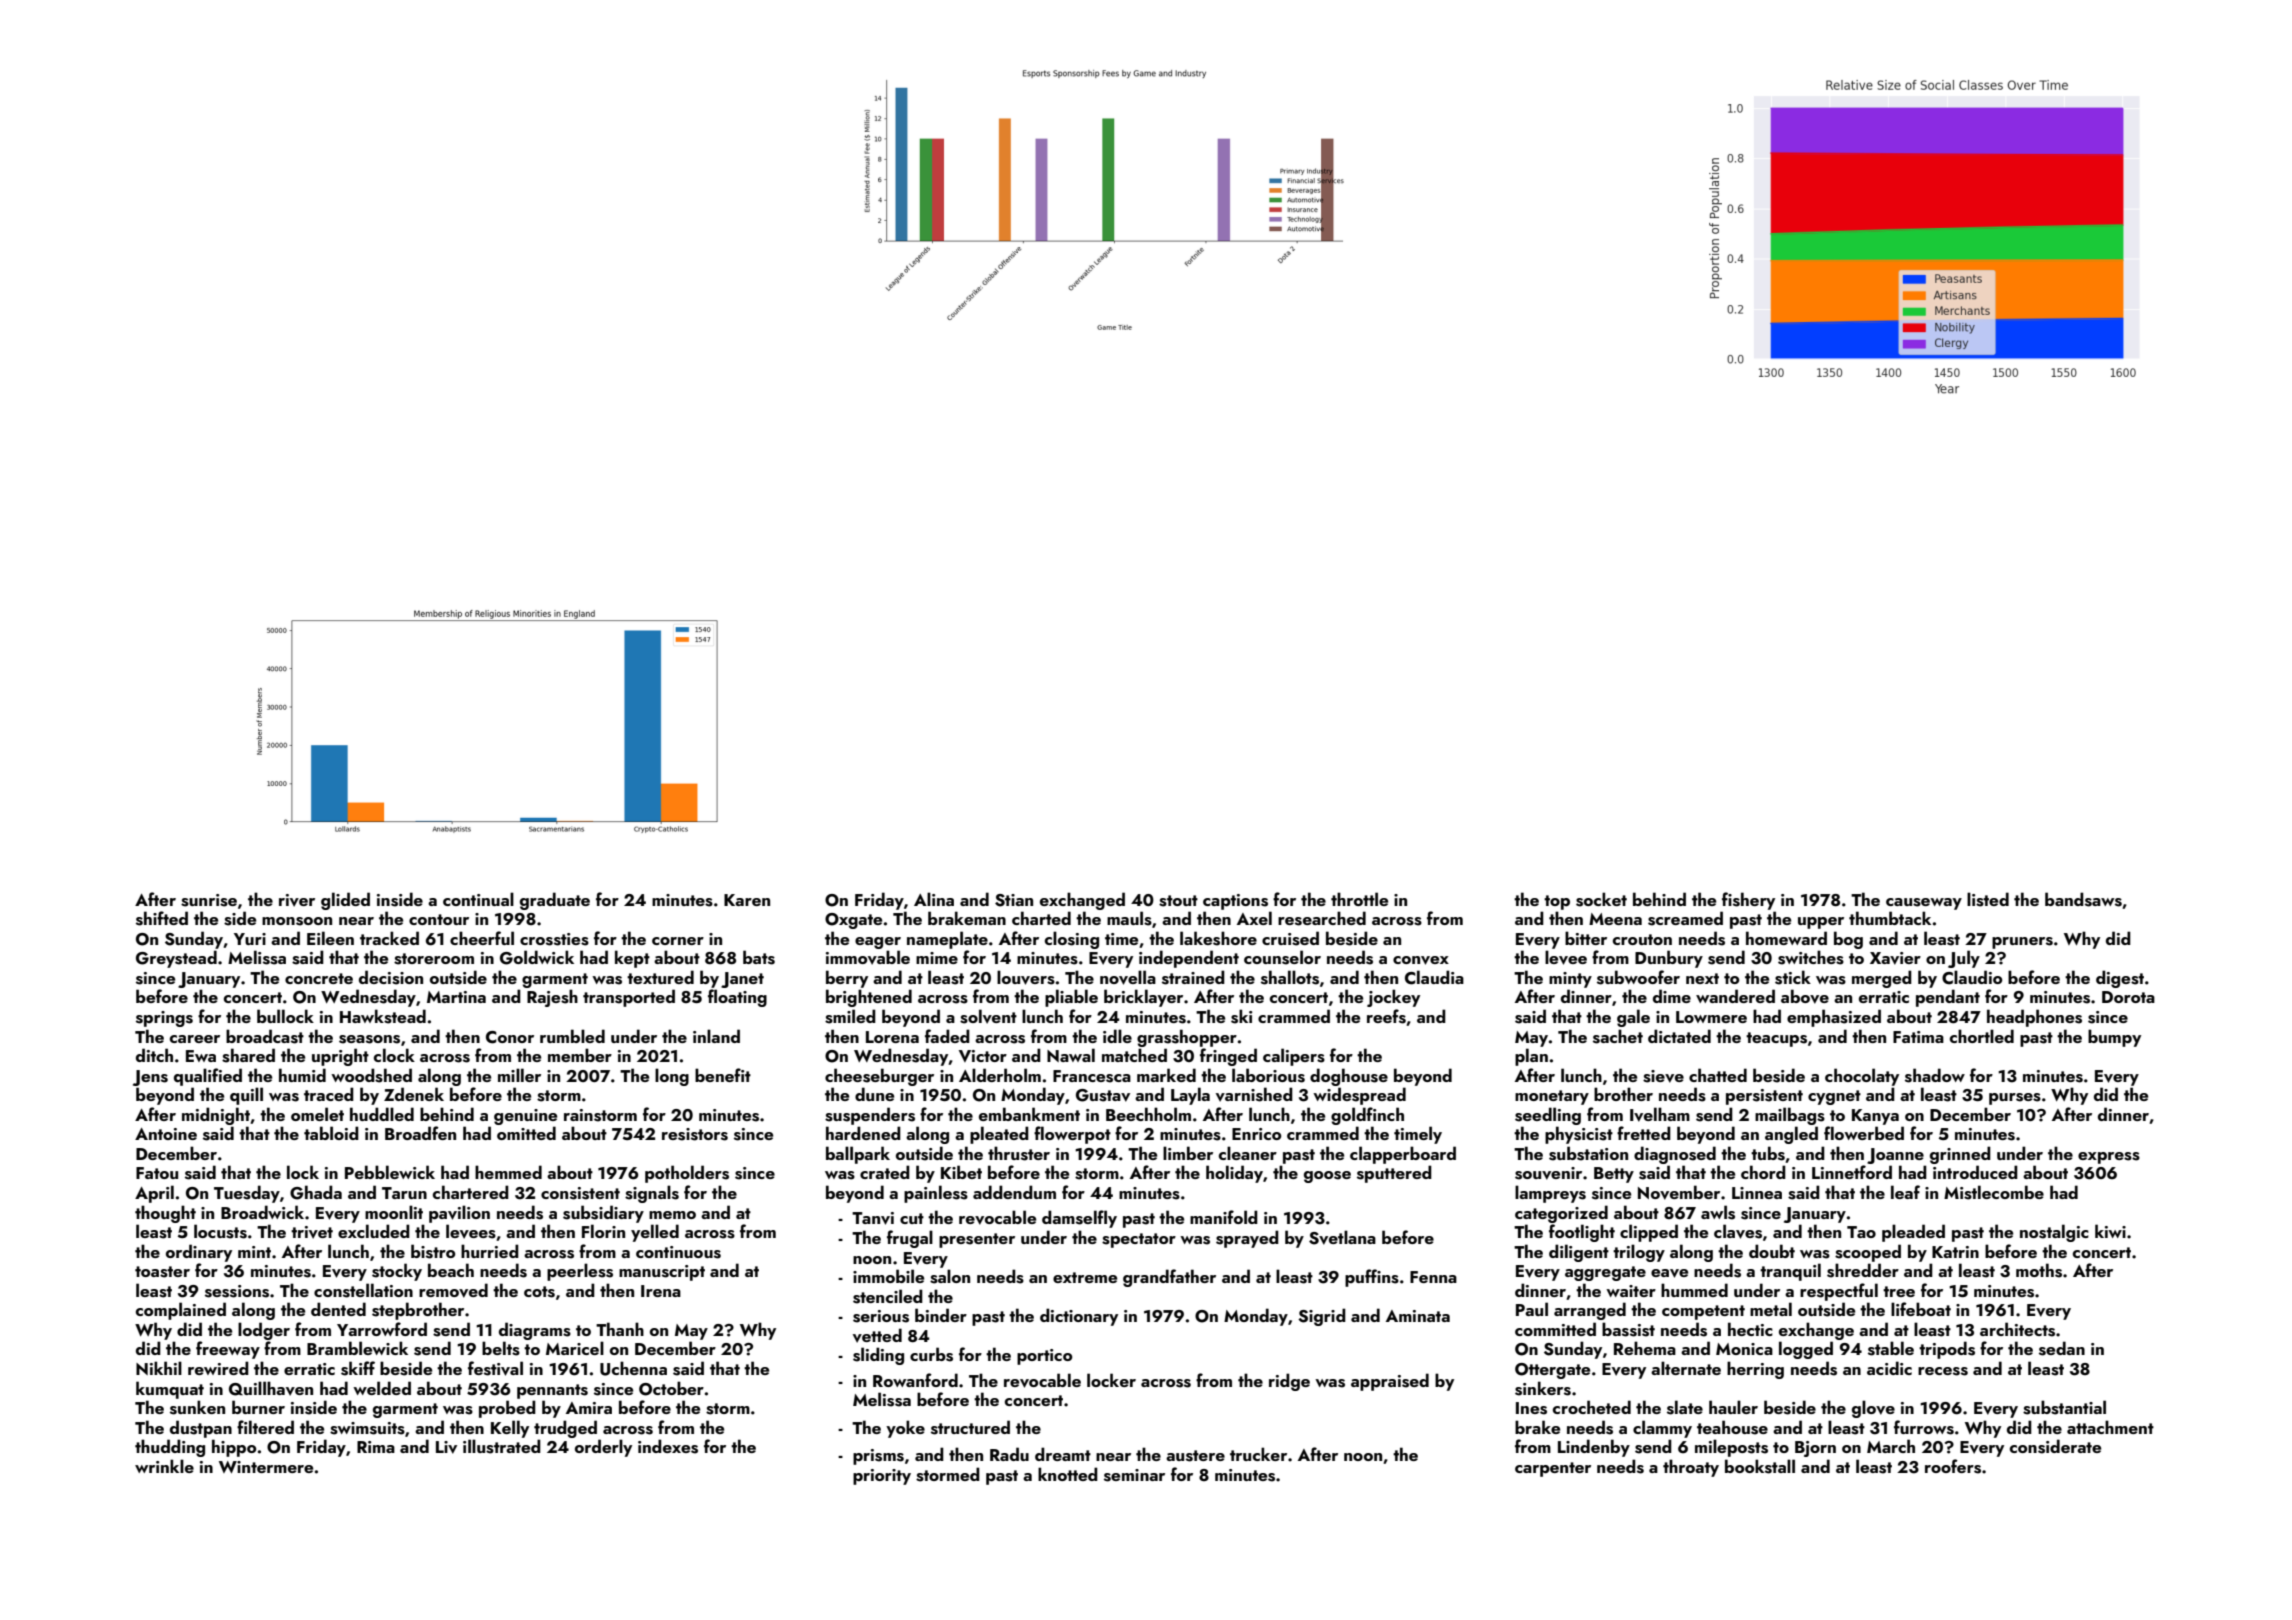 This document has height=1620, width=2292. Describe the element at coordinates (220, 1231) in the document. I see `locusts` at that location.
